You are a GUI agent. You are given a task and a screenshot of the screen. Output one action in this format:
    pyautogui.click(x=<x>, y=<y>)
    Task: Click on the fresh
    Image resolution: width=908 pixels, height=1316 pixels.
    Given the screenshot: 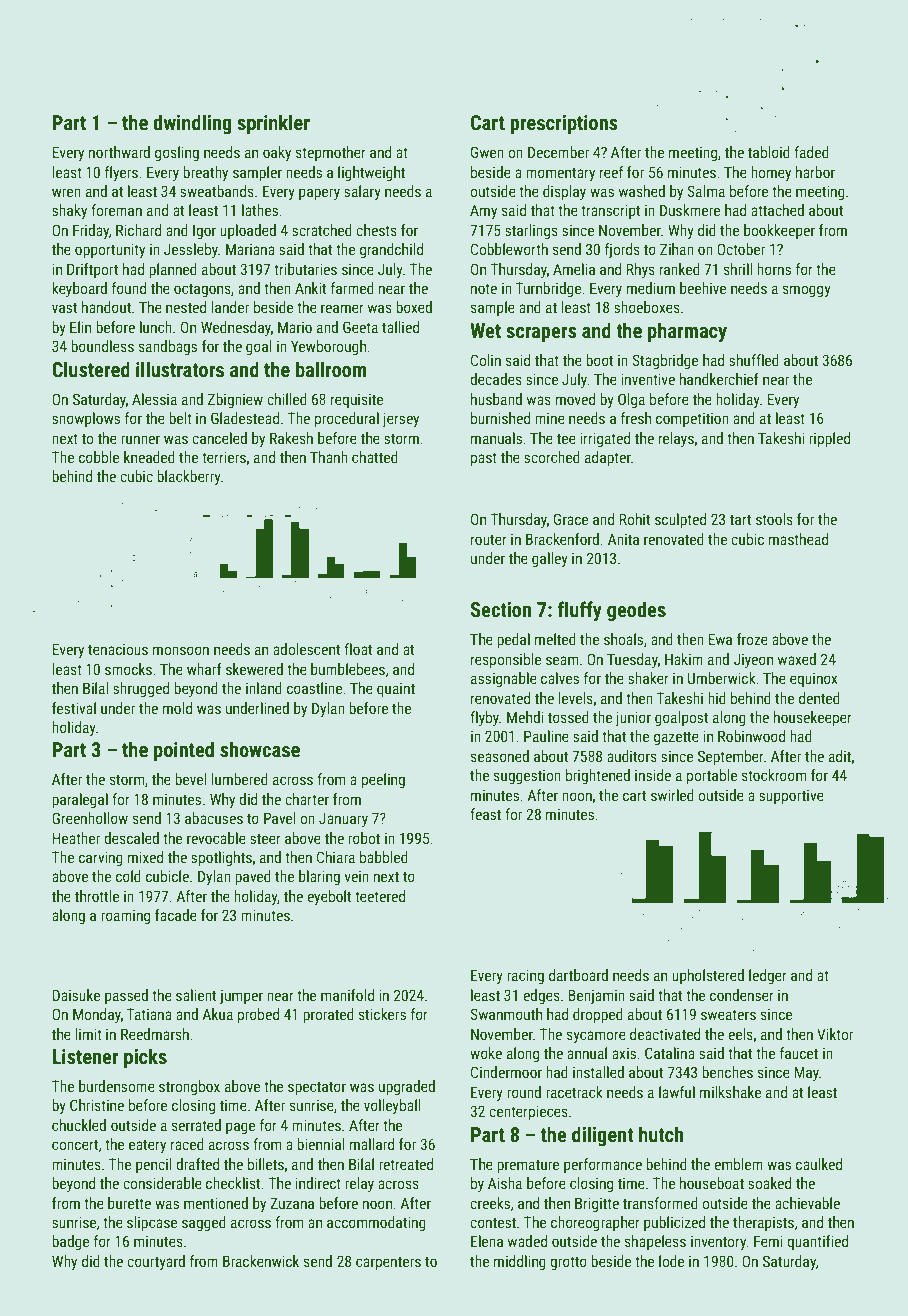 What is the action you would take?
    pyautogui.click(x=636, y=418)
